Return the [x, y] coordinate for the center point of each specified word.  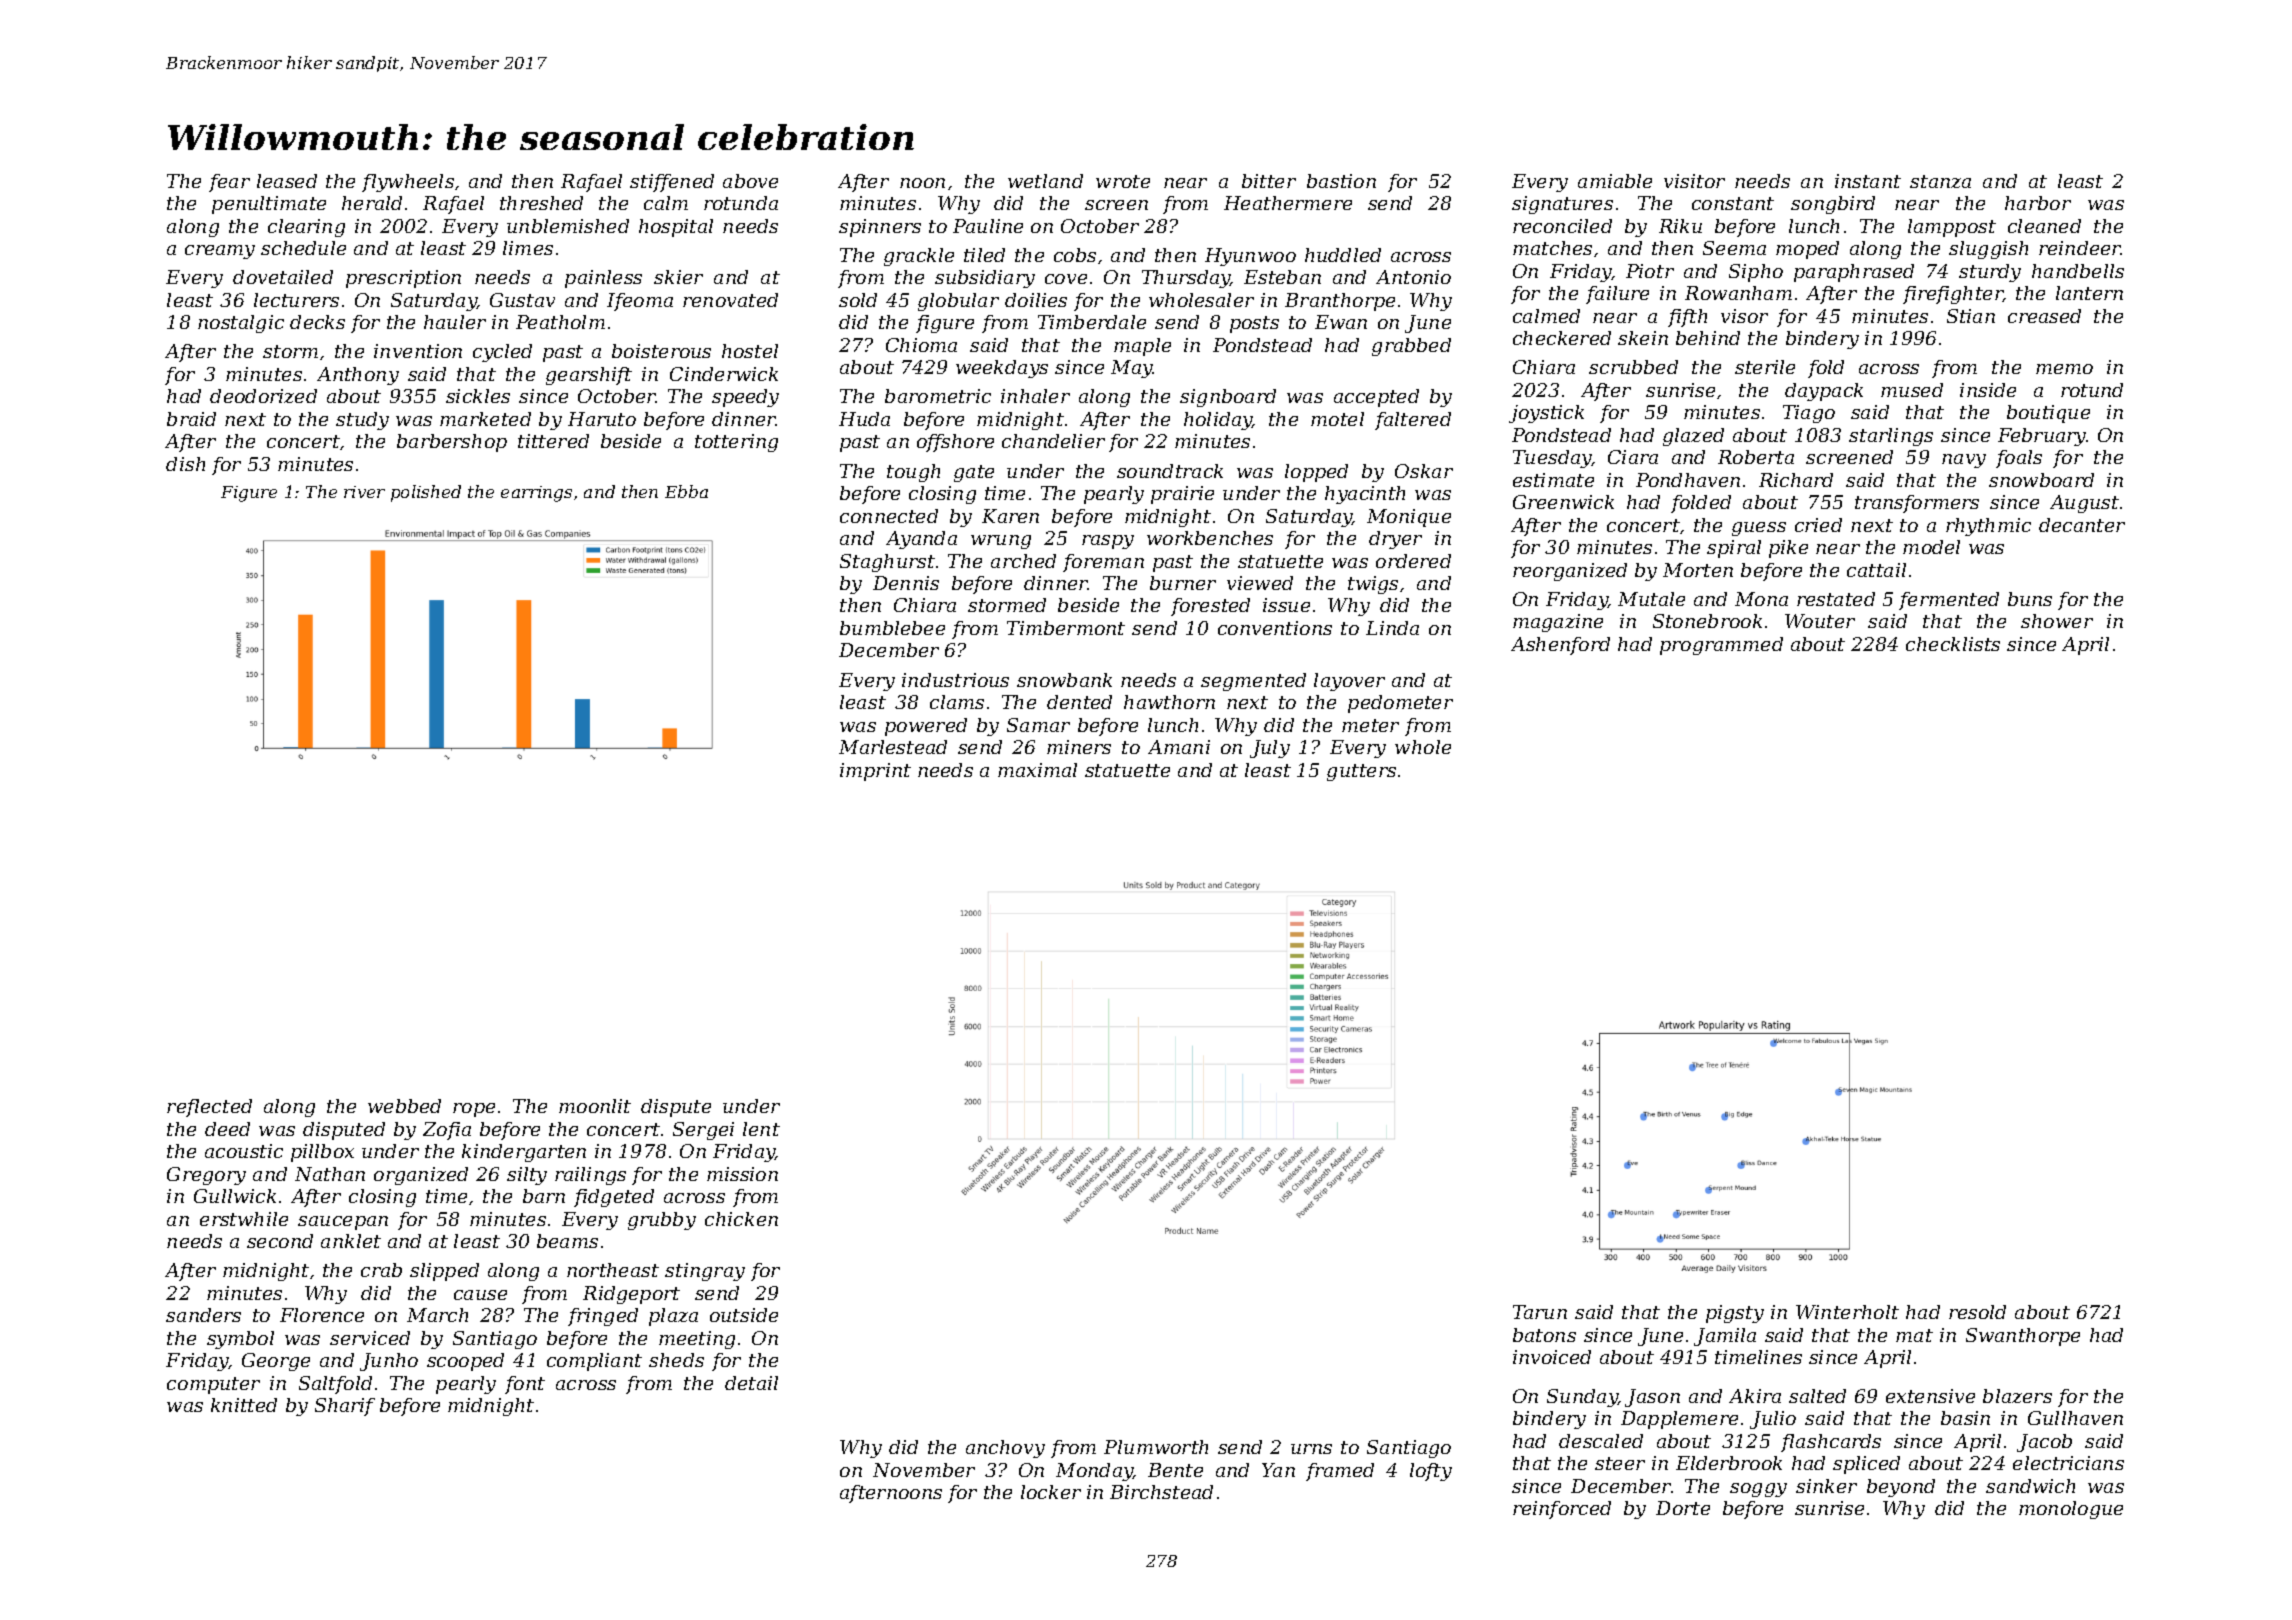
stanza [1940, 181]
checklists [1953, 644]
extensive [1930, 1396]
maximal [1037, 770]
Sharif [345, 1407]
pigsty [1735, 1314]
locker [1051, 1492]
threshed [541, 203]
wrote [1123, 181]
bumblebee [892, 628]
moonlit [595, 1106]
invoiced [1552, 1357]
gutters [1361, 772]
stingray [705, 1272]
